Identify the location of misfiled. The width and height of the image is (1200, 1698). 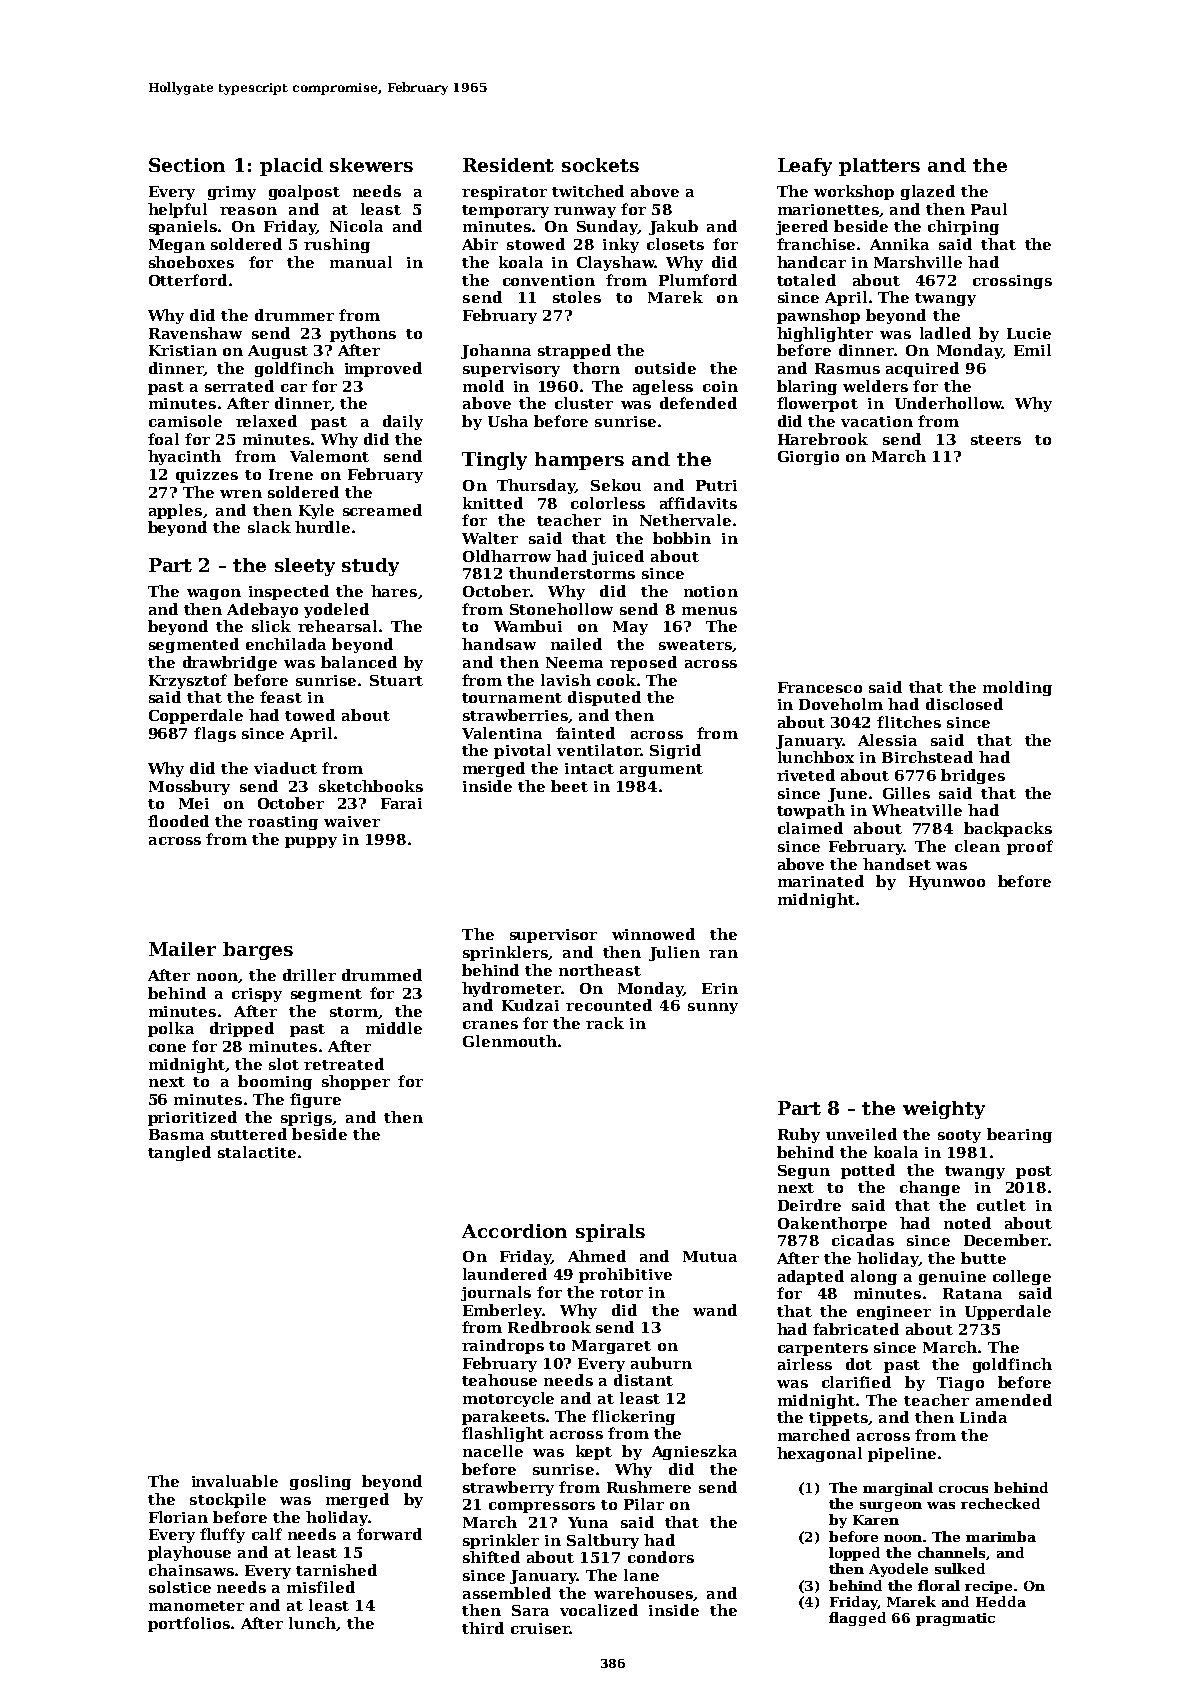
(321, 1587).
